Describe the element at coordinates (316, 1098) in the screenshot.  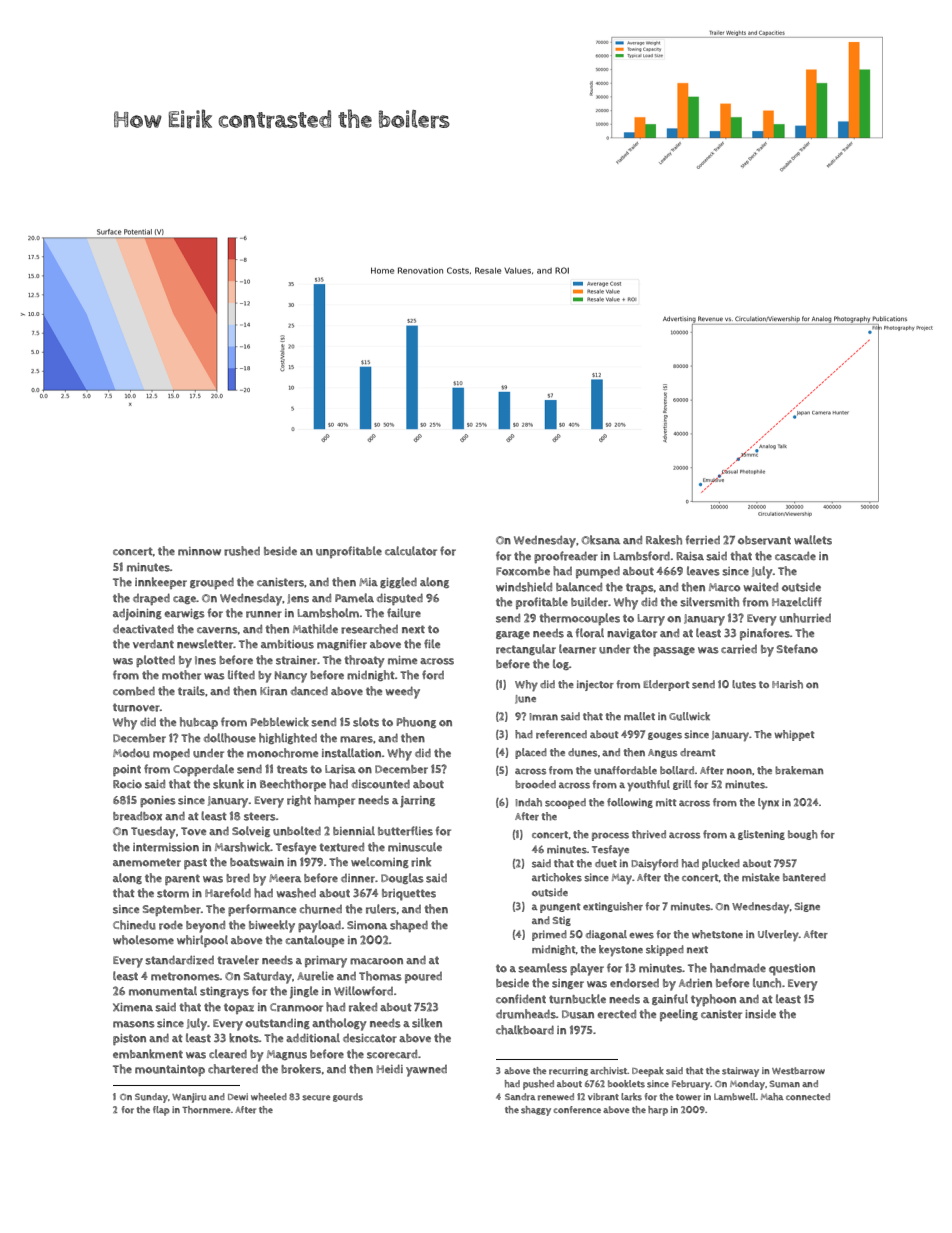
I see `secure` at that location.
